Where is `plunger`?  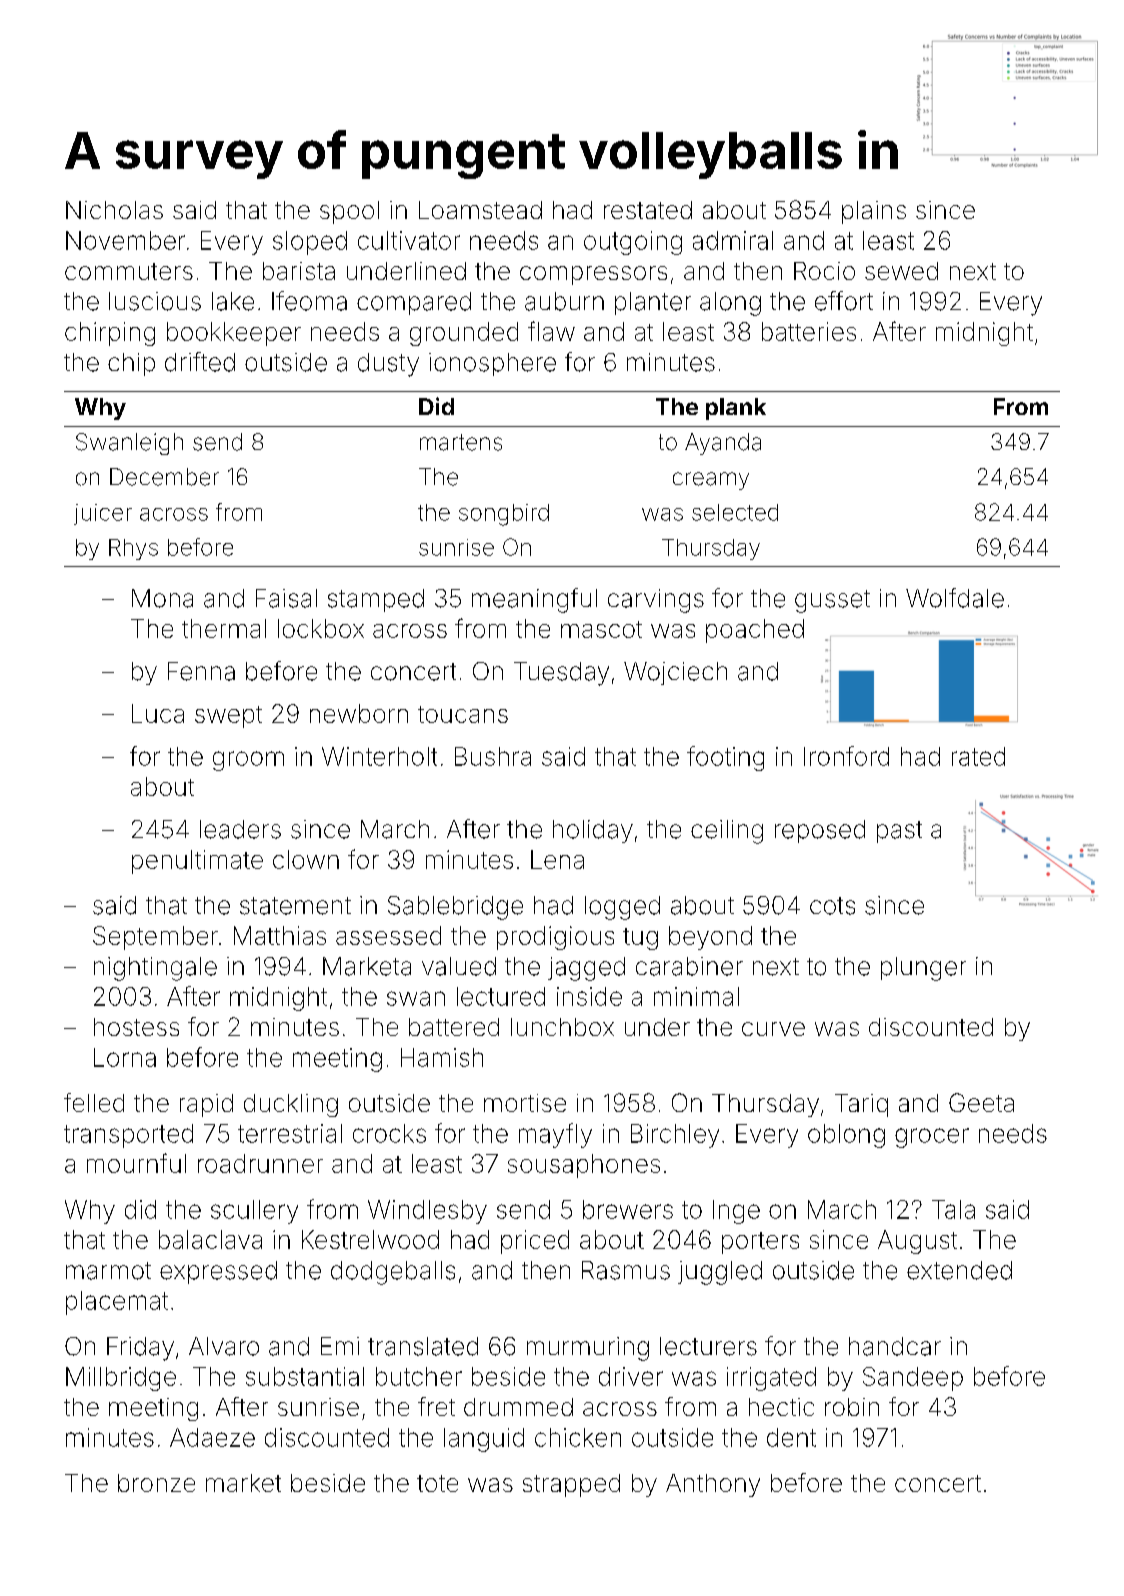
plunger is located at coordinates (923, 969).
